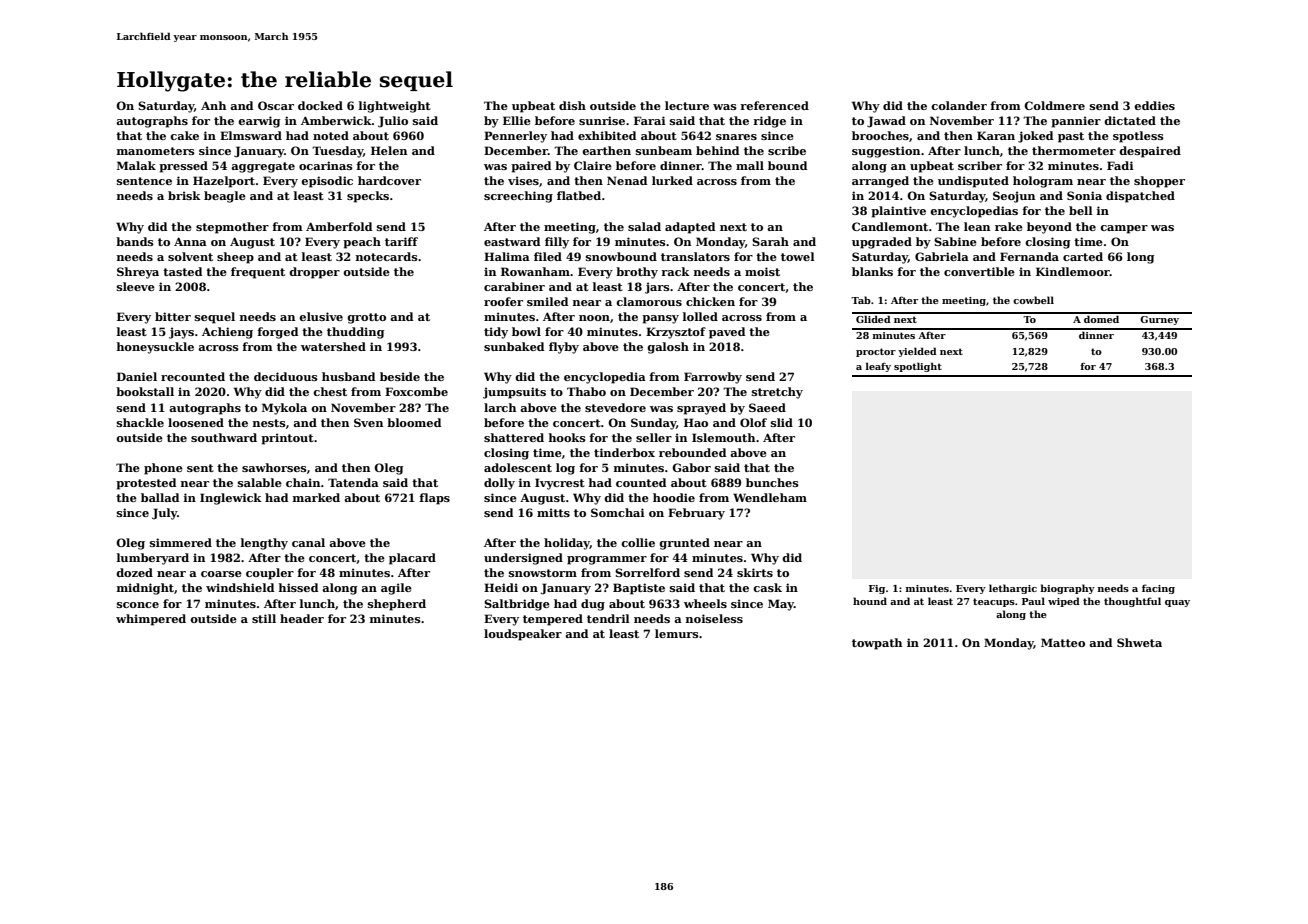 This document has width=1308, height=924. I want to click on past, so click(1071, 137).
